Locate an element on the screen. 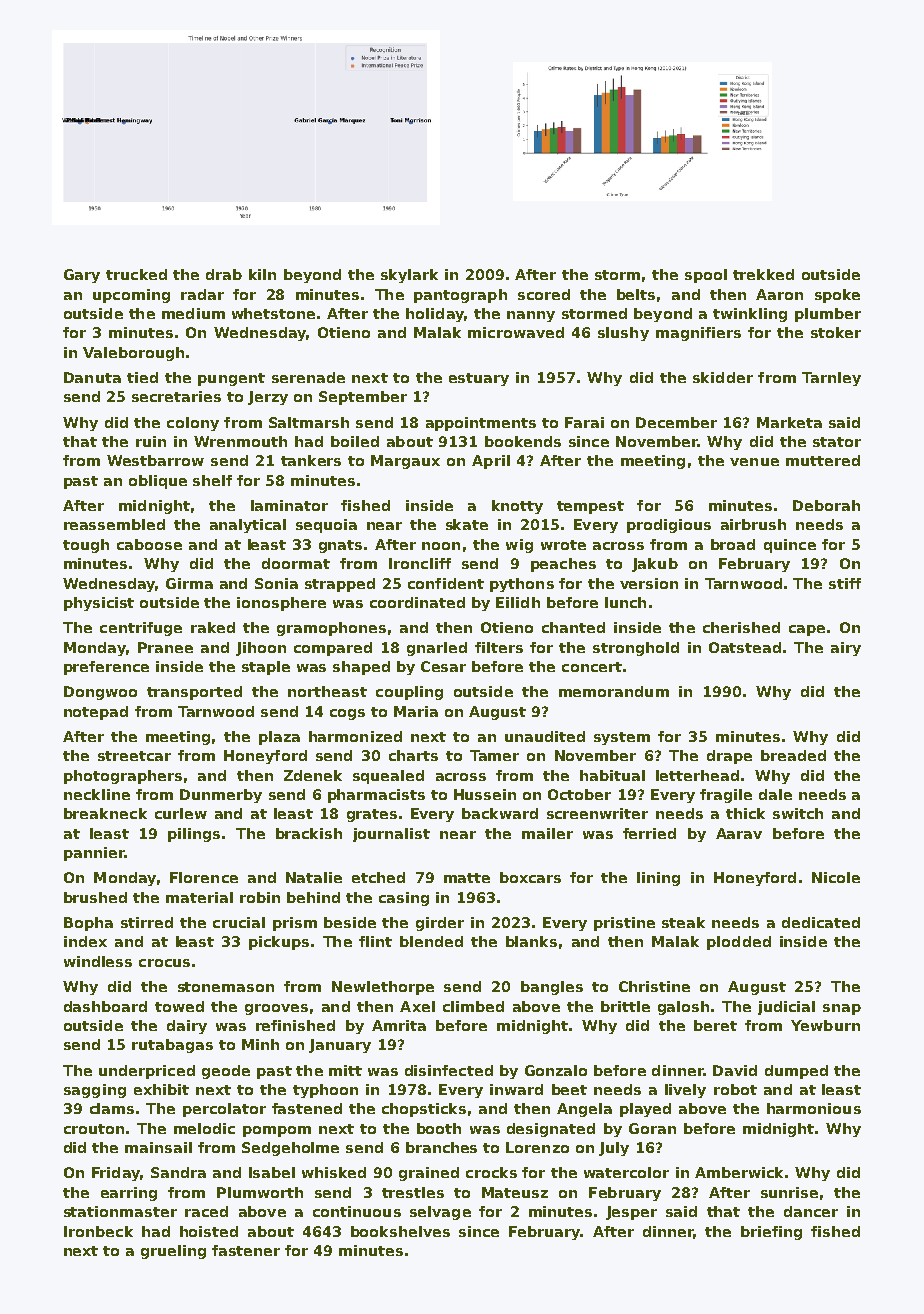 The height and width of the screenshot is (1314, 924). Danuta is located at coordinates (92, 377).
